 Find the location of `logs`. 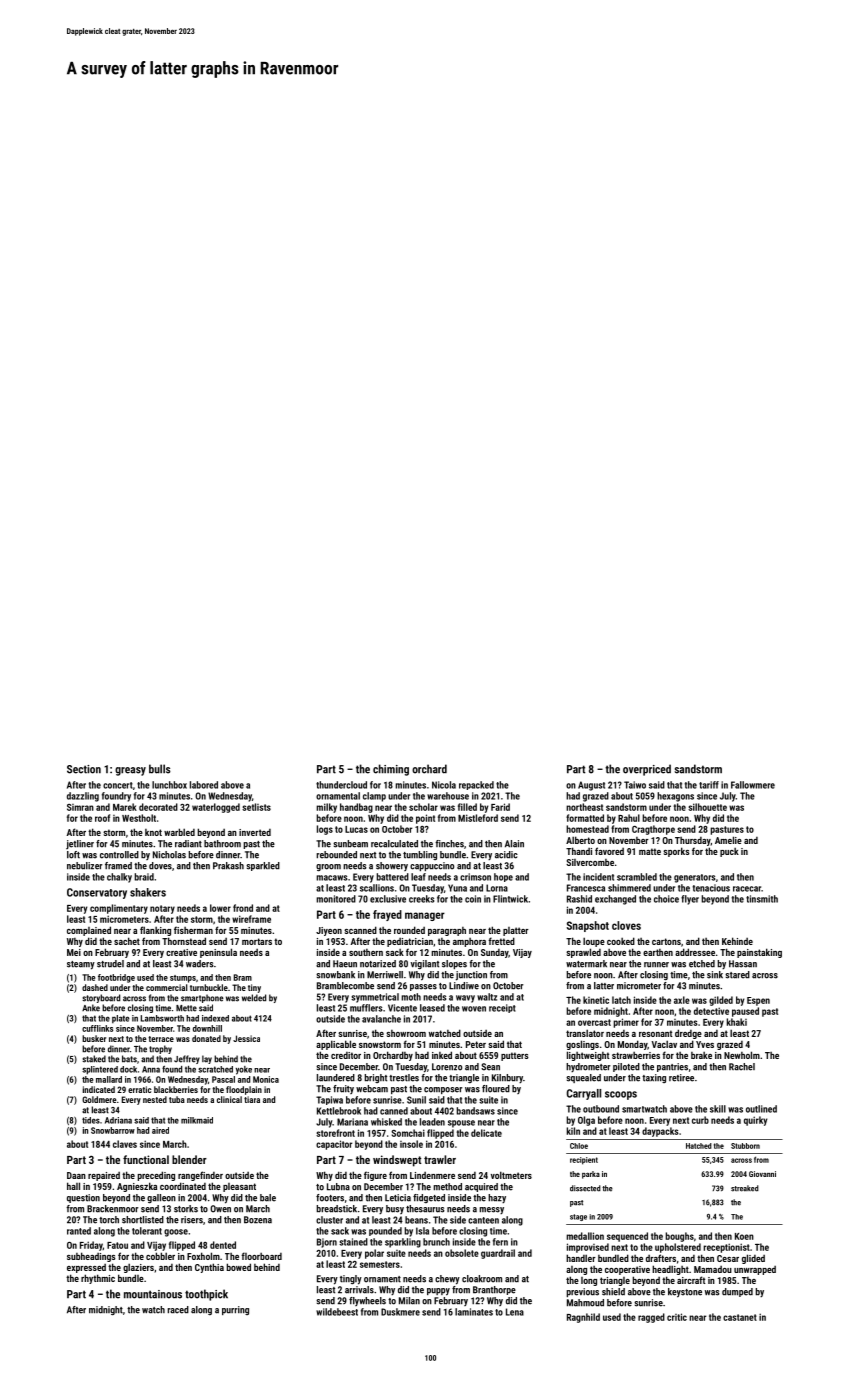

logs is located at coordinates (325, 830).
